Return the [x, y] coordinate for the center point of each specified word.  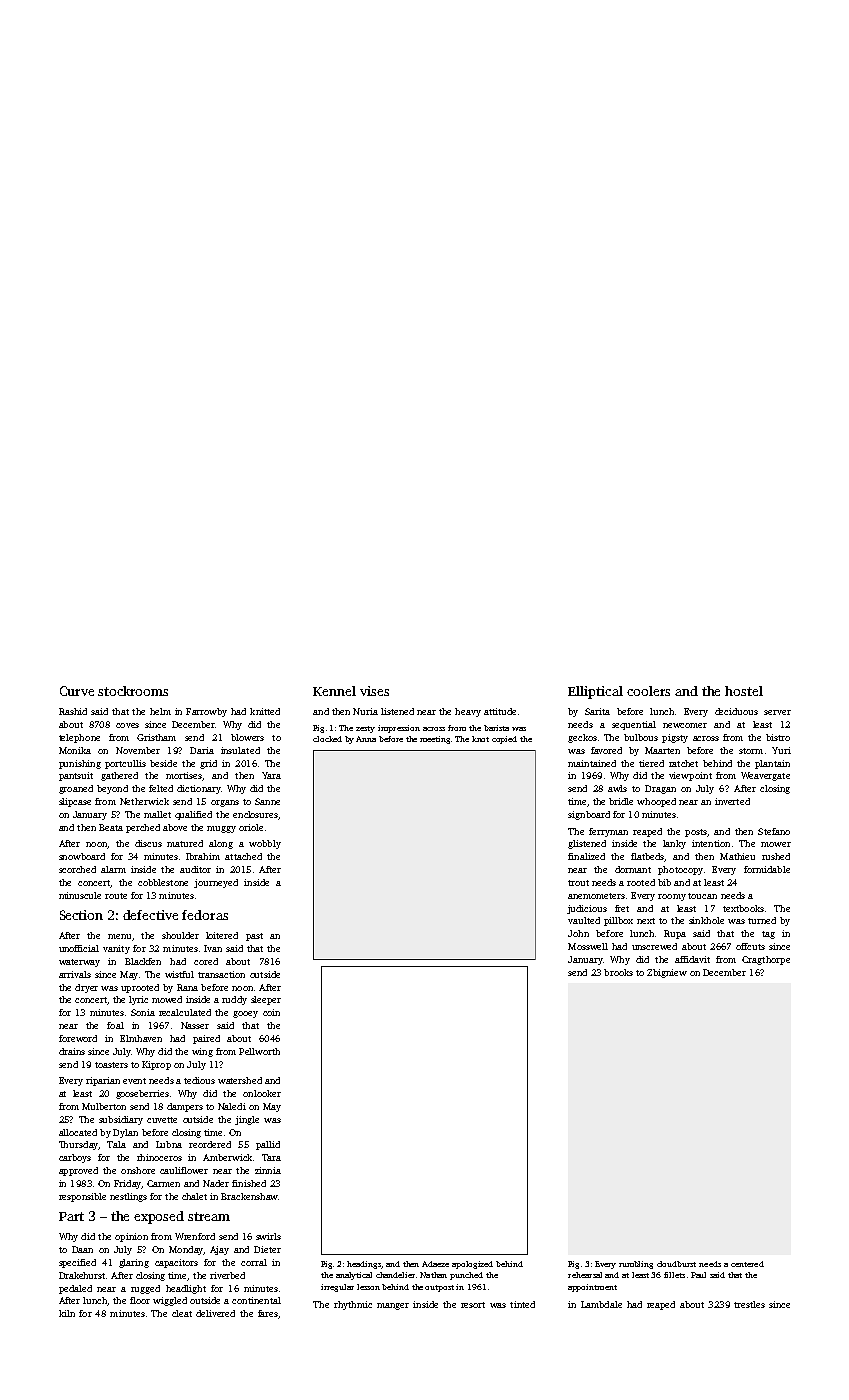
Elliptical [595, 692]
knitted [265, 711]
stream [209, 1216]
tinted [522, 1304]
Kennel [334, 691]
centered [747, 1264]
